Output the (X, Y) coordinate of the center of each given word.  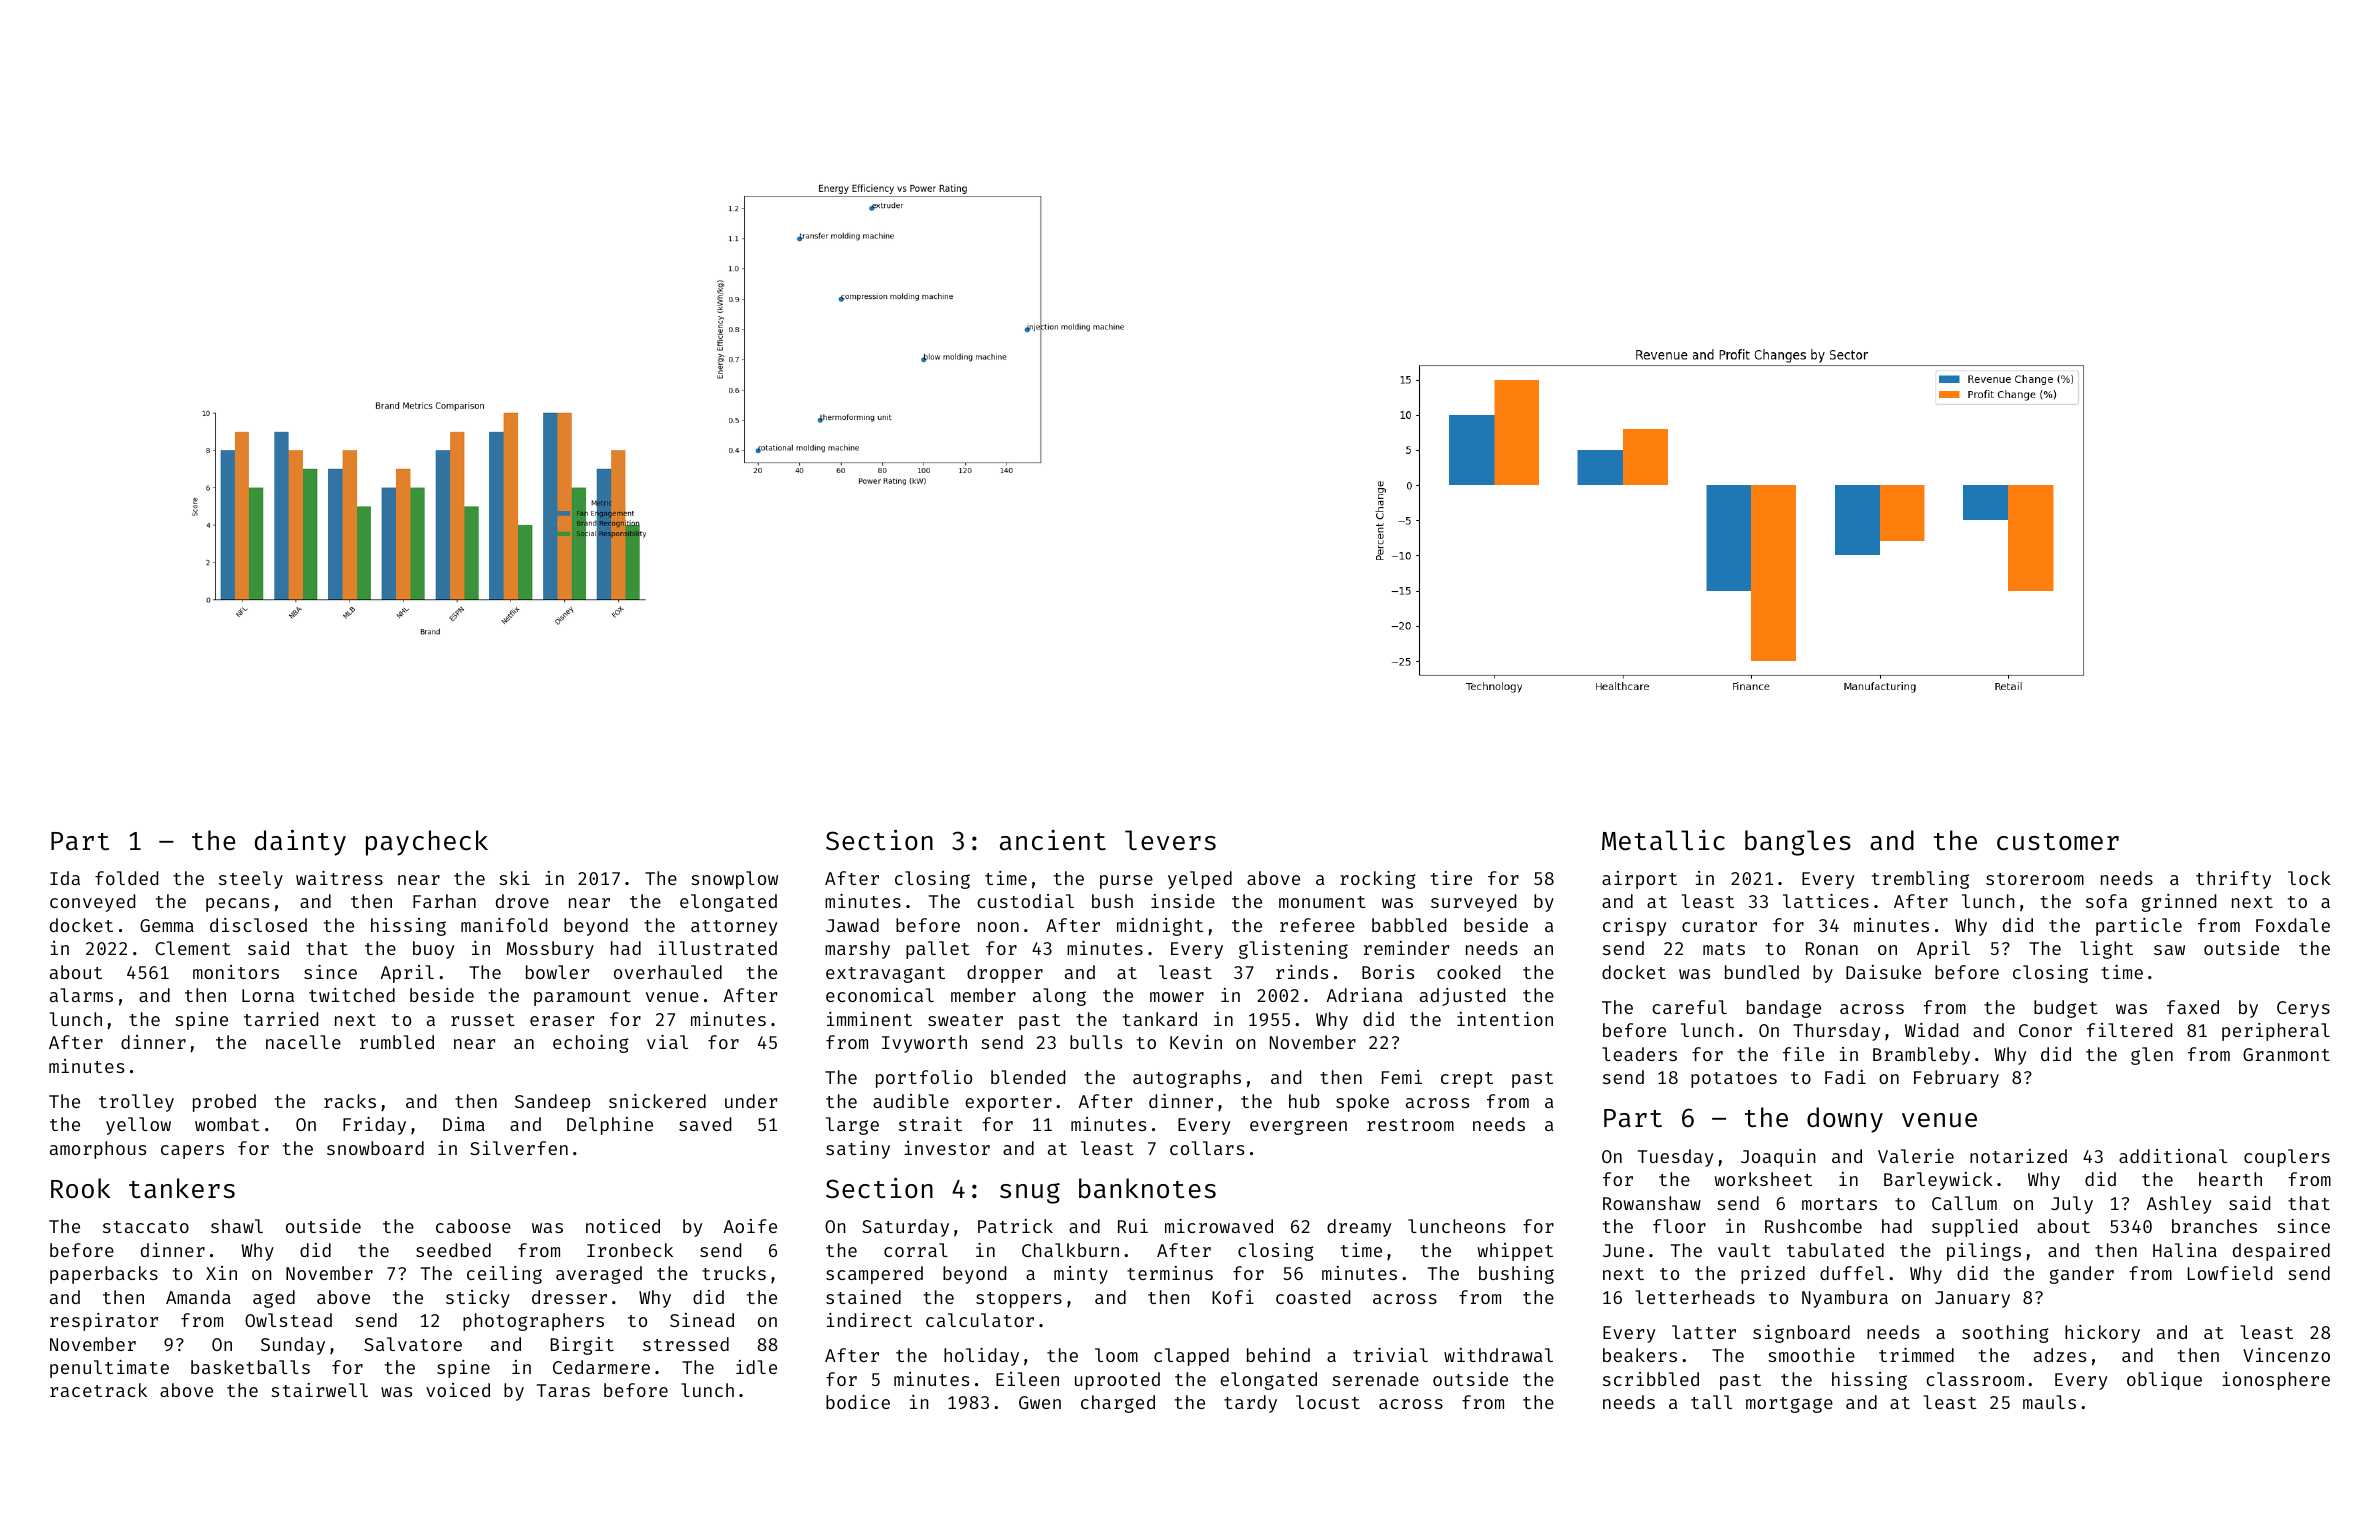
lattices (1826, 901)
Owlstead (288, 1320)
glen (2152, 1056)
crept (1467, 1080)
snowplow (734, 880)
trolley (136, 1103)
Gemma (167, 925)
